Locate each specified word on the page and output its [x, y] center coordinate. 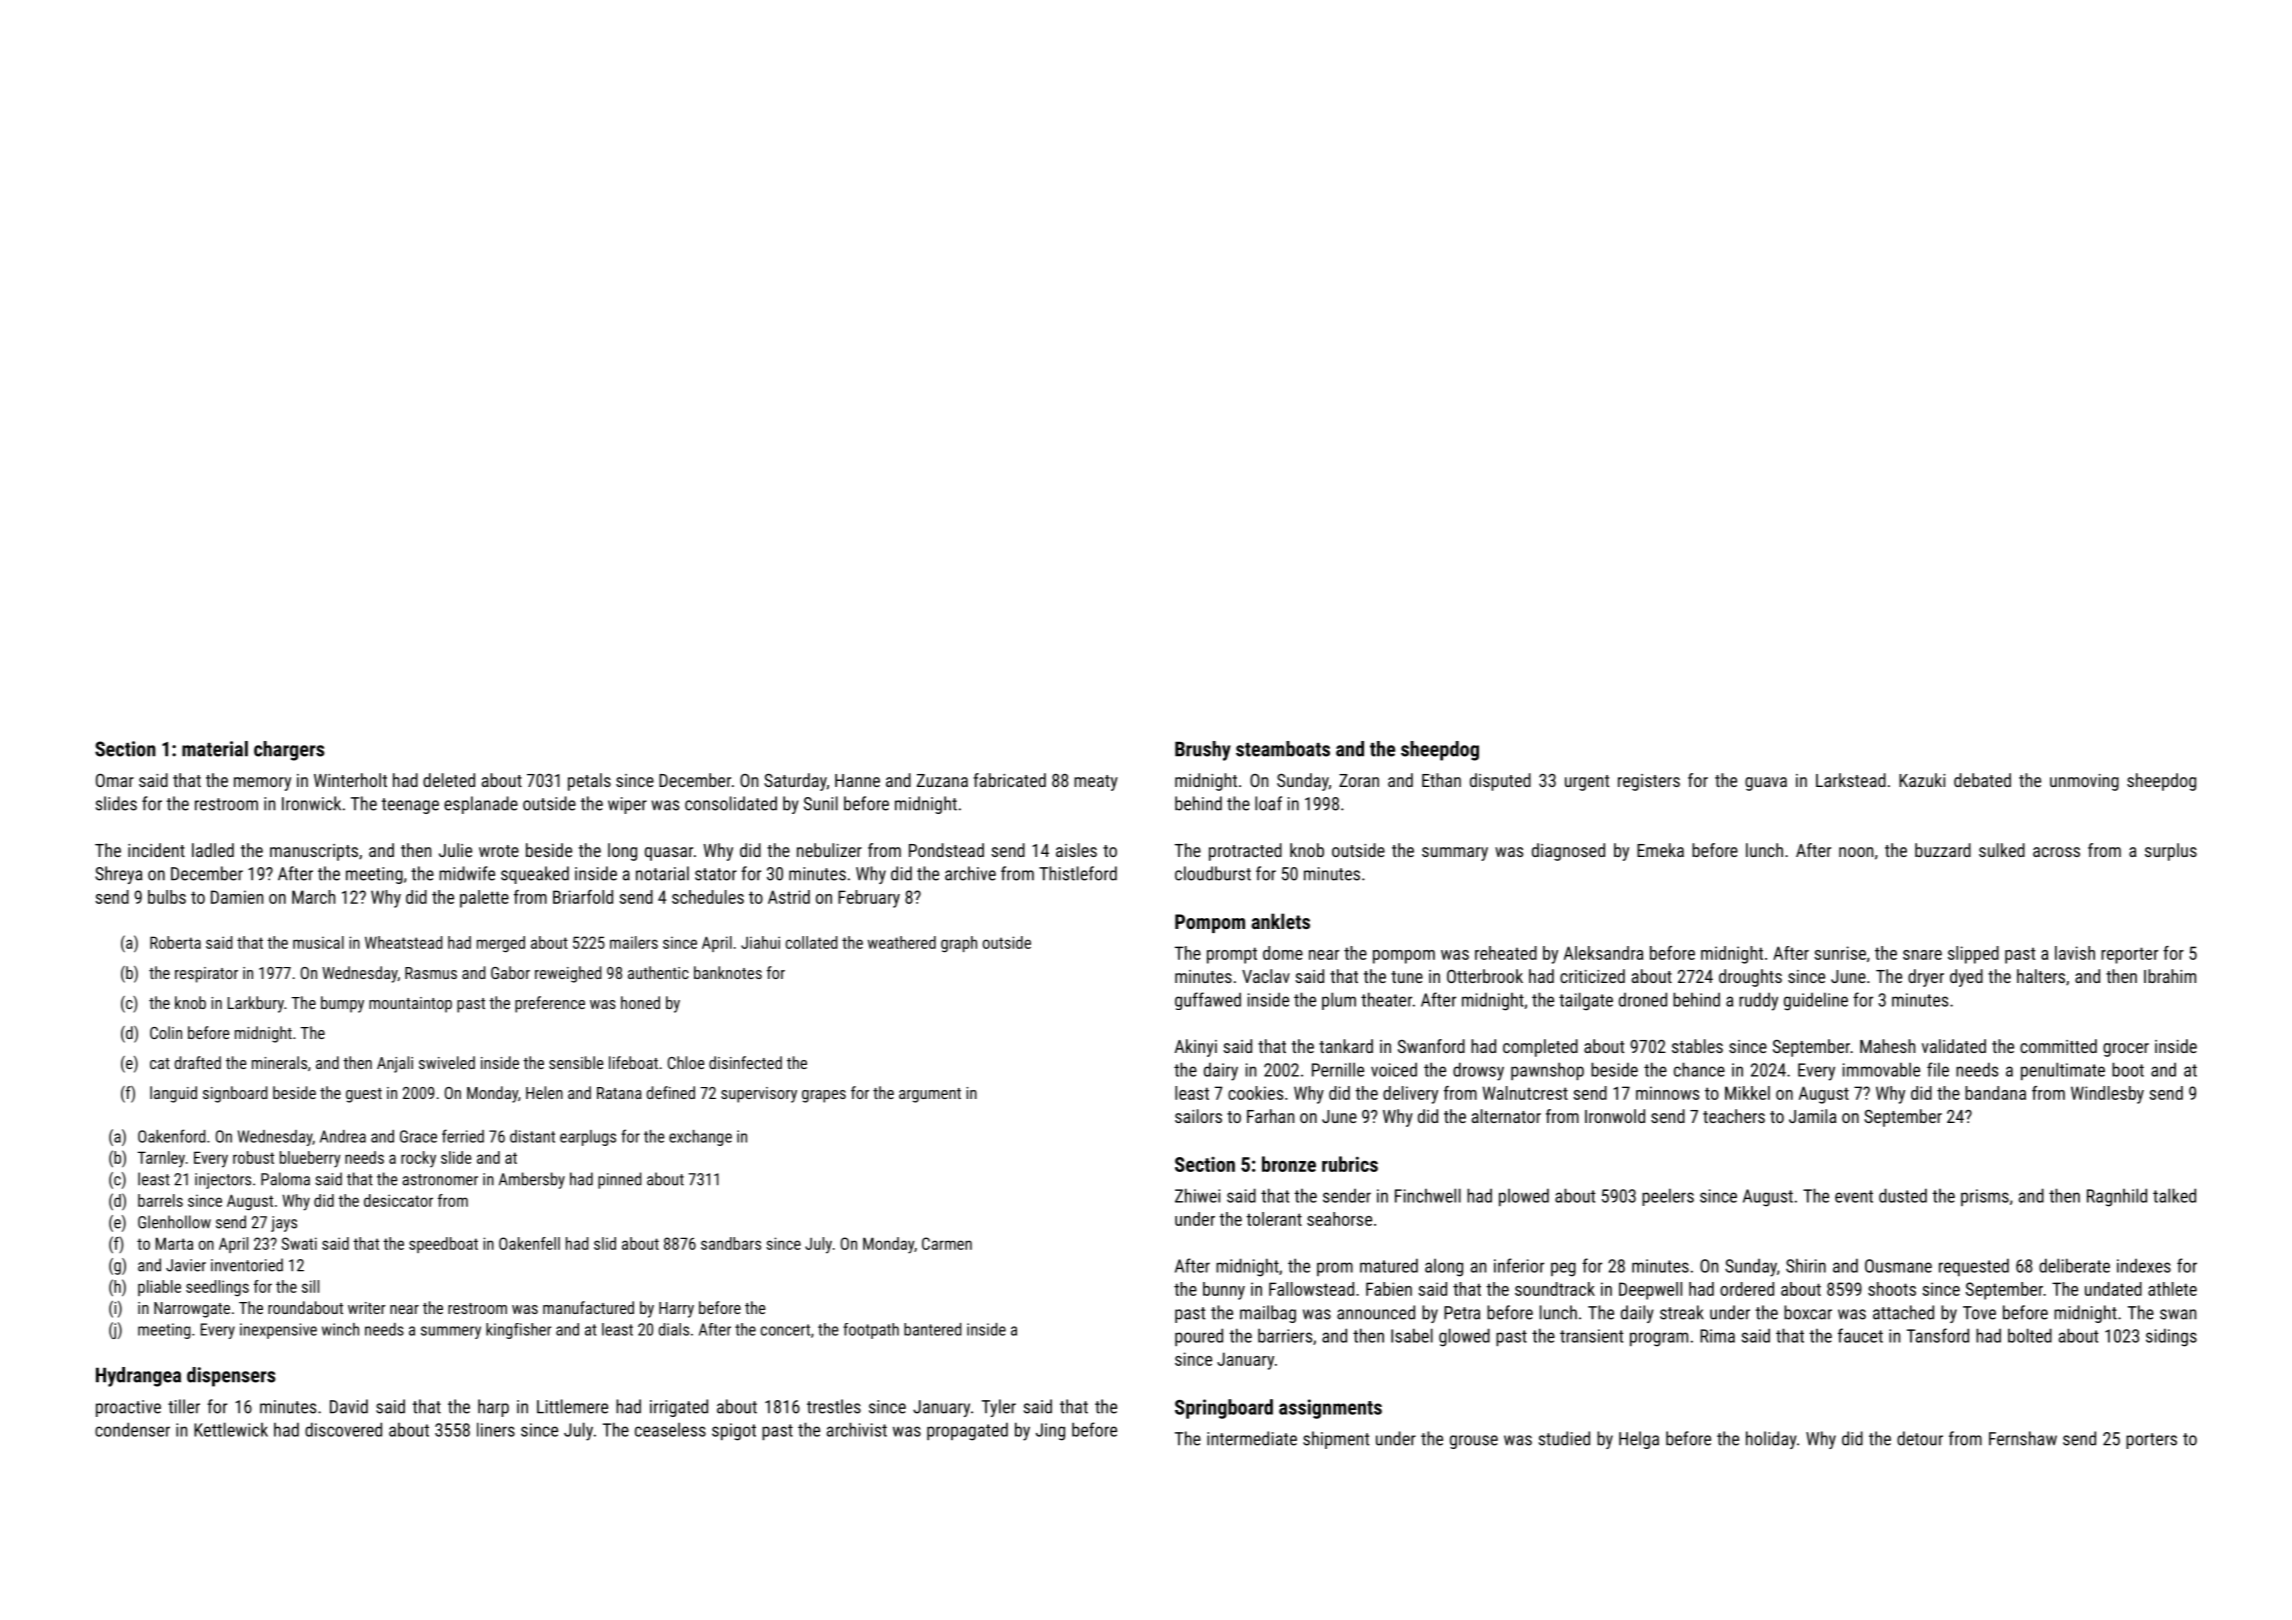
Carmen [947, 1243]
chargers [289, 751]
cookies [1255, 1093]
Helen [544, 1092]
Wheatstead [403, 942]
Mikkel [1747, 1093]
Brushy [1203, 751]
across [2056, 852]
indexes [2144, 1266]
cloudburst [1213, 873]
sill [310, 1286]
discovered [343, 1429]
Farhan [1270, 1116]
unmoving [2084, 782]
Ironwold [1615, 1116]
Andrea [343, 1136]
